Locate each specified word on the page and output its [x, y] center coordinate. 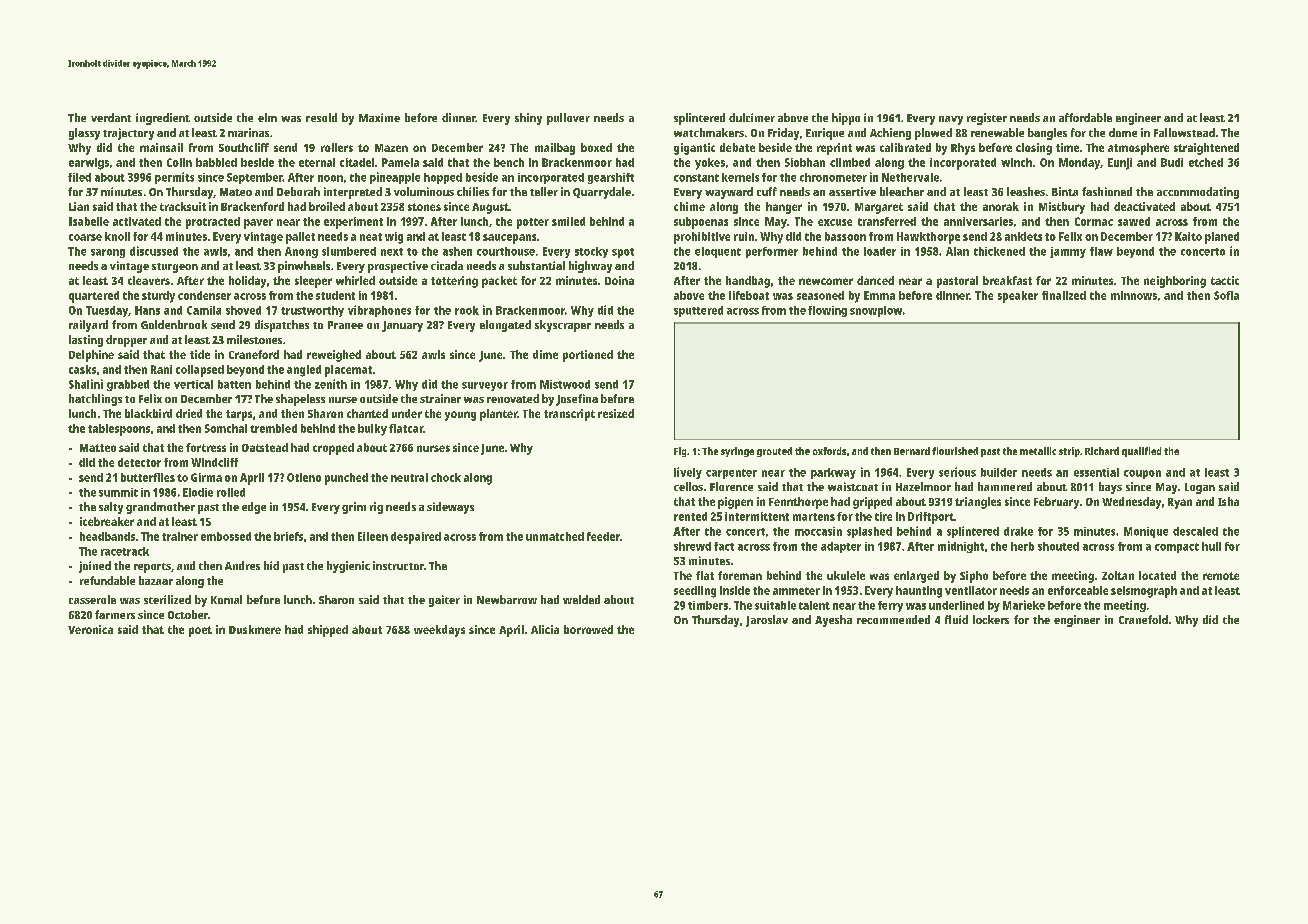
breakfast [1007, 280]
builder [999, 472]
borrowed [588, 629]
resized [616, 413]
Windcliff [214, 462]
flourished [955, 451]
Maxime [379, 117]
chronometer [833, 177]
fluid [956, 619]
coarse [85, 237]
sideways [450, 508]
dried [189, 413]
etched [1206, 162]
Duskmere [255, 629]
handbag [748, 282]
